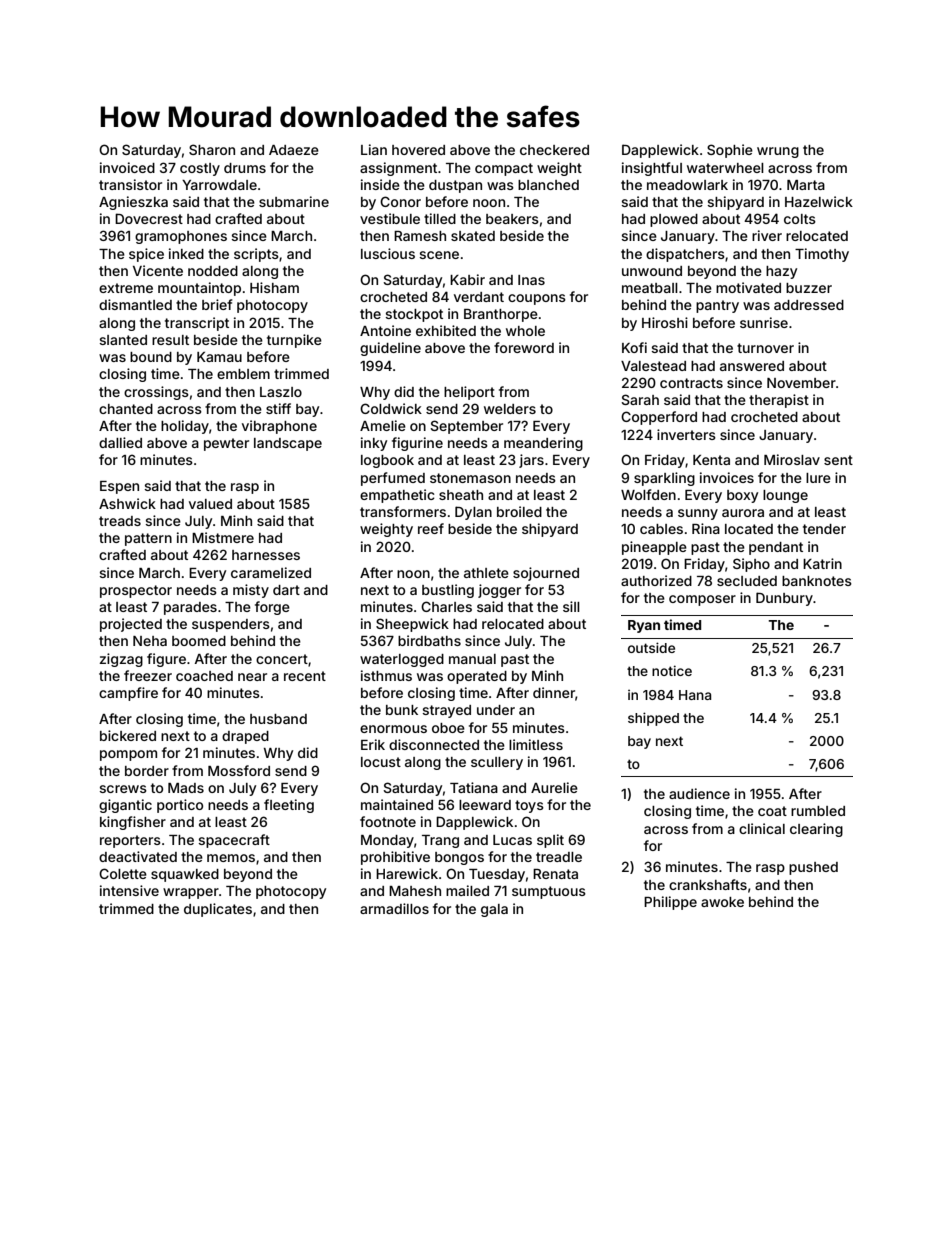  What do you see at coordinates (531, 461) in the screenshot?
I see `jars` at bounding box center [531, 461].
